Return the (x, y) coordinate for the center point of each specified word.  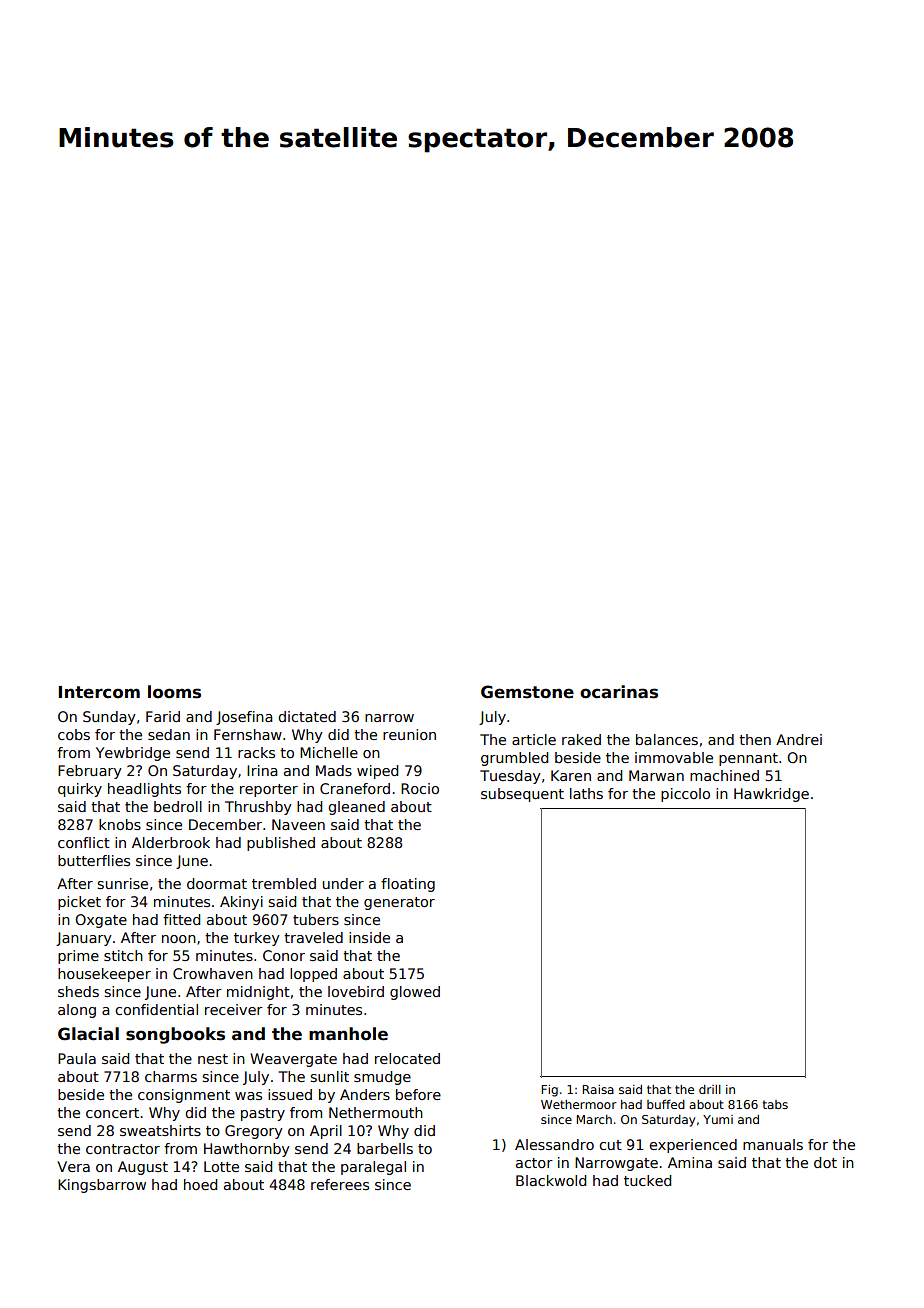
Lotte (221, 1166)
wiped (377, 772)
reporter (269, 790)
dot (825, 1162)
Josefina (244, 718)
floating (408, 885)
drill (710, 1089)
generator (399, 903)
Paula (77, 1058)
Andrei (799, 739)
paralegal (373, 1168)
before (418, 1094)
